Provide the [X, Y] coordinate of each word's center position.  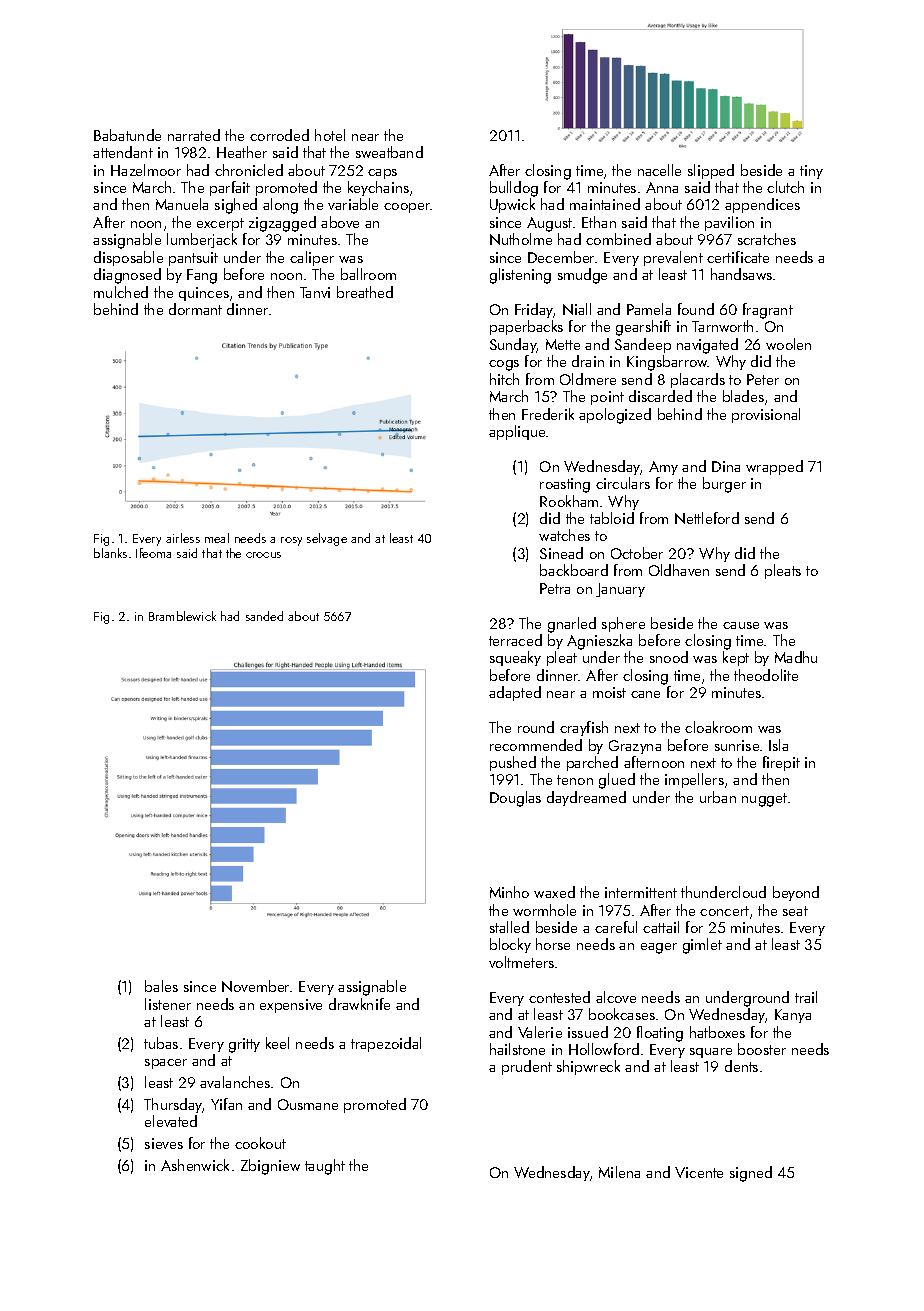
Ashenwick [195, 1165]
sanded [264, 616]
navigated [707, 346]
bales [161, 986]
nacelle [659, 170]
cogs [504, 365]
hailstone [517, 1049]
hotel [330, 135]
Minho [509, 892]
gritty [244, 1045]
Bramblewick [182, 616]
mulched [121, 292]
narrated [194, 135]
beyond [796, 893]
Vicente [699, 1172]
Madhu [796, 657]
